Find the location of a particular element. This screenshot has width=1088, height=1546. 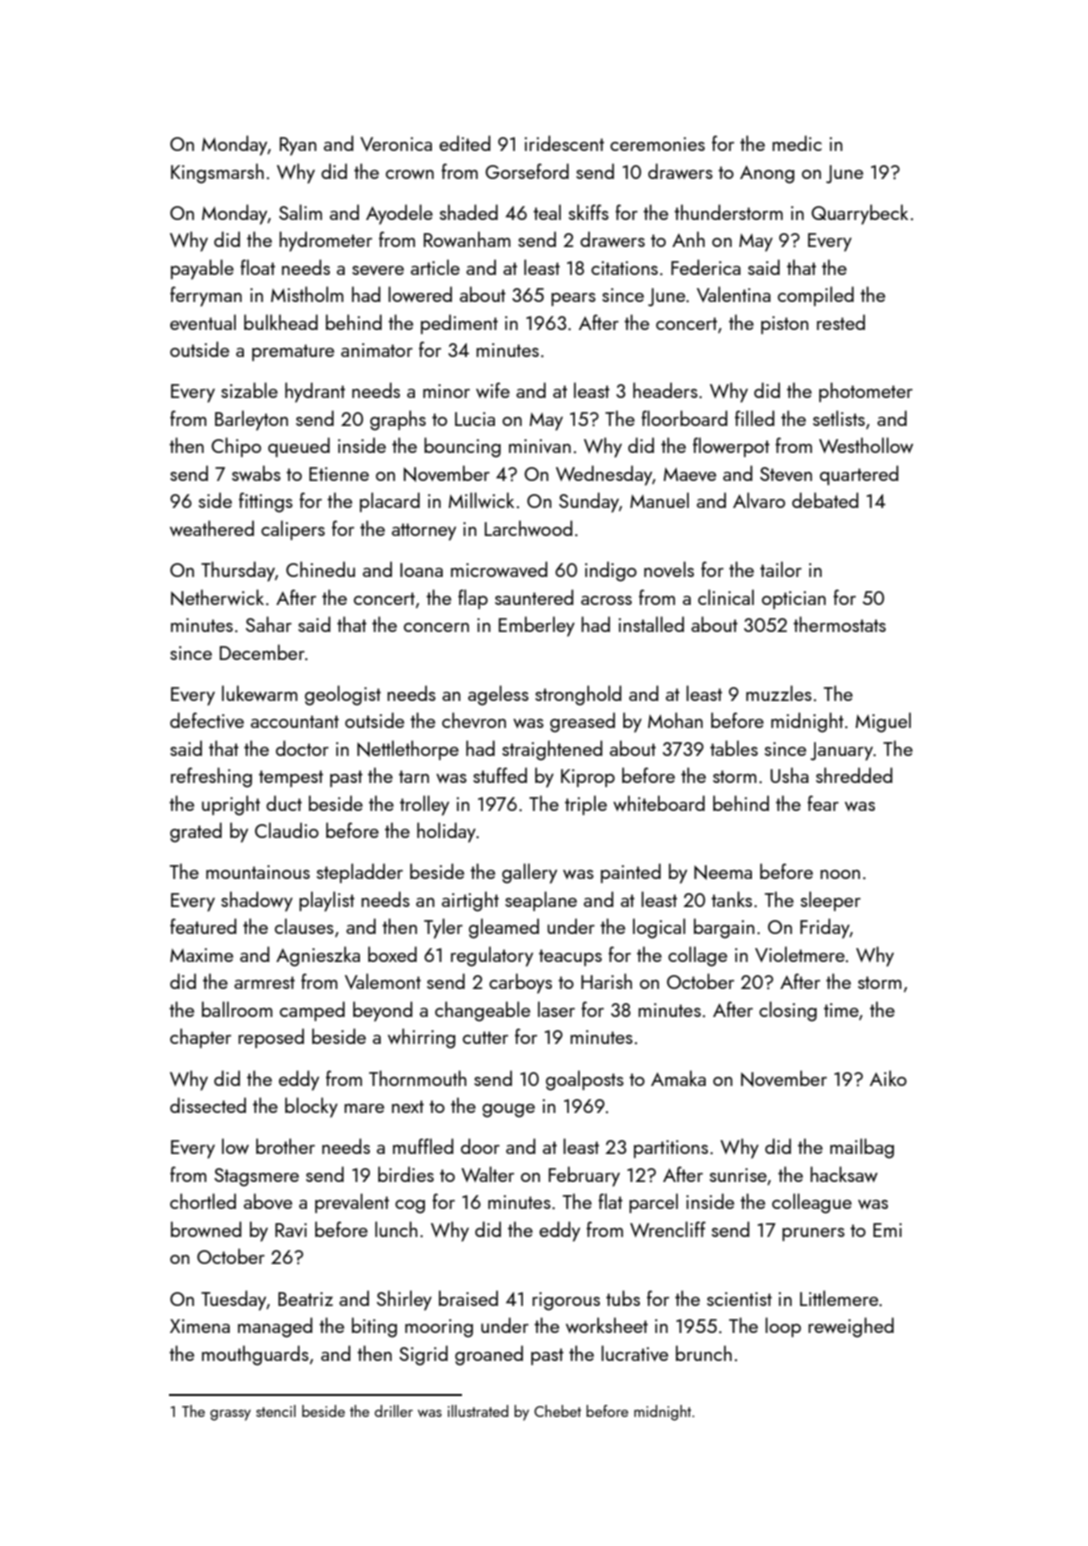

Chebet is located at coordinates (557, 1411).
